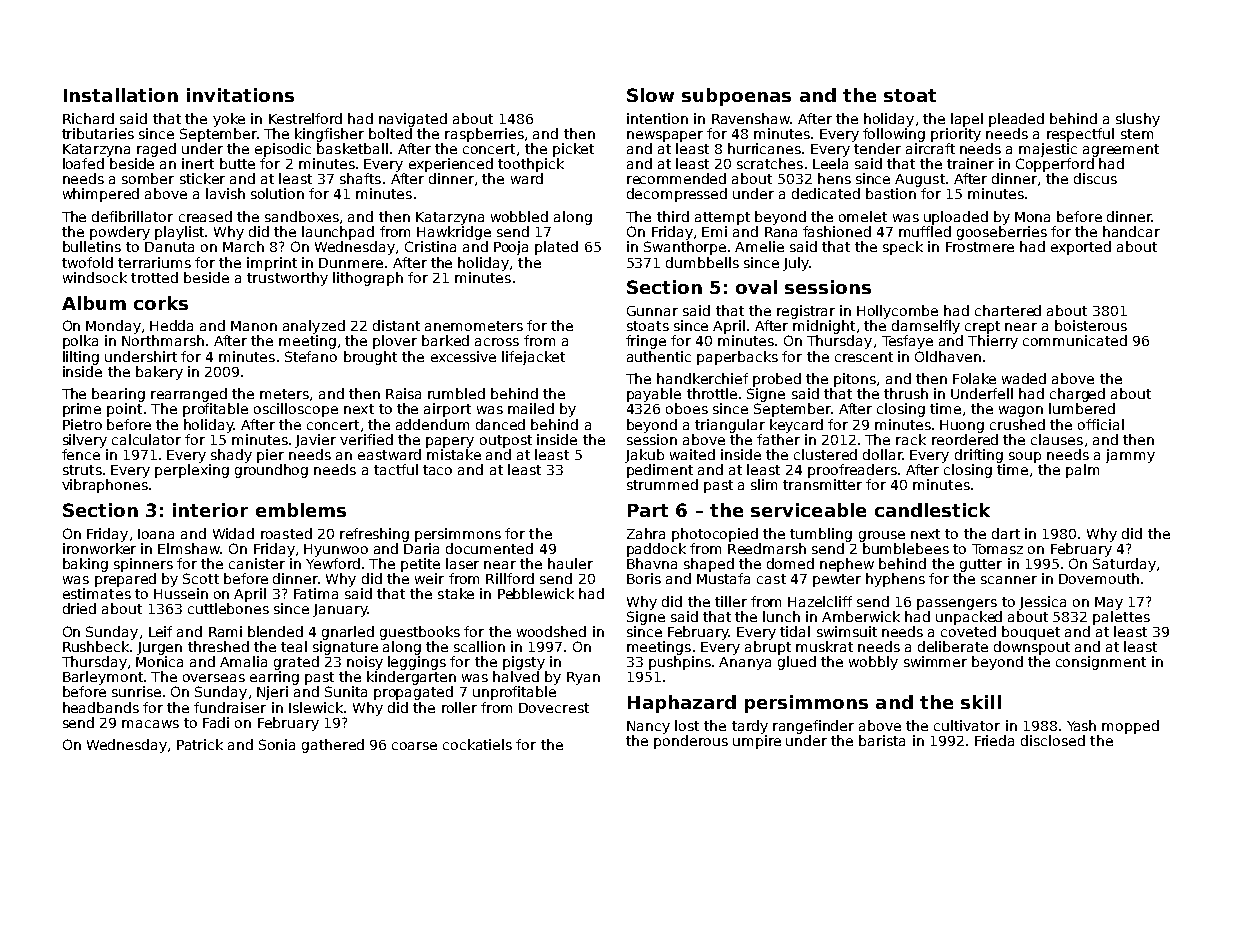  I want to click on tiller, so click(731, 601).
